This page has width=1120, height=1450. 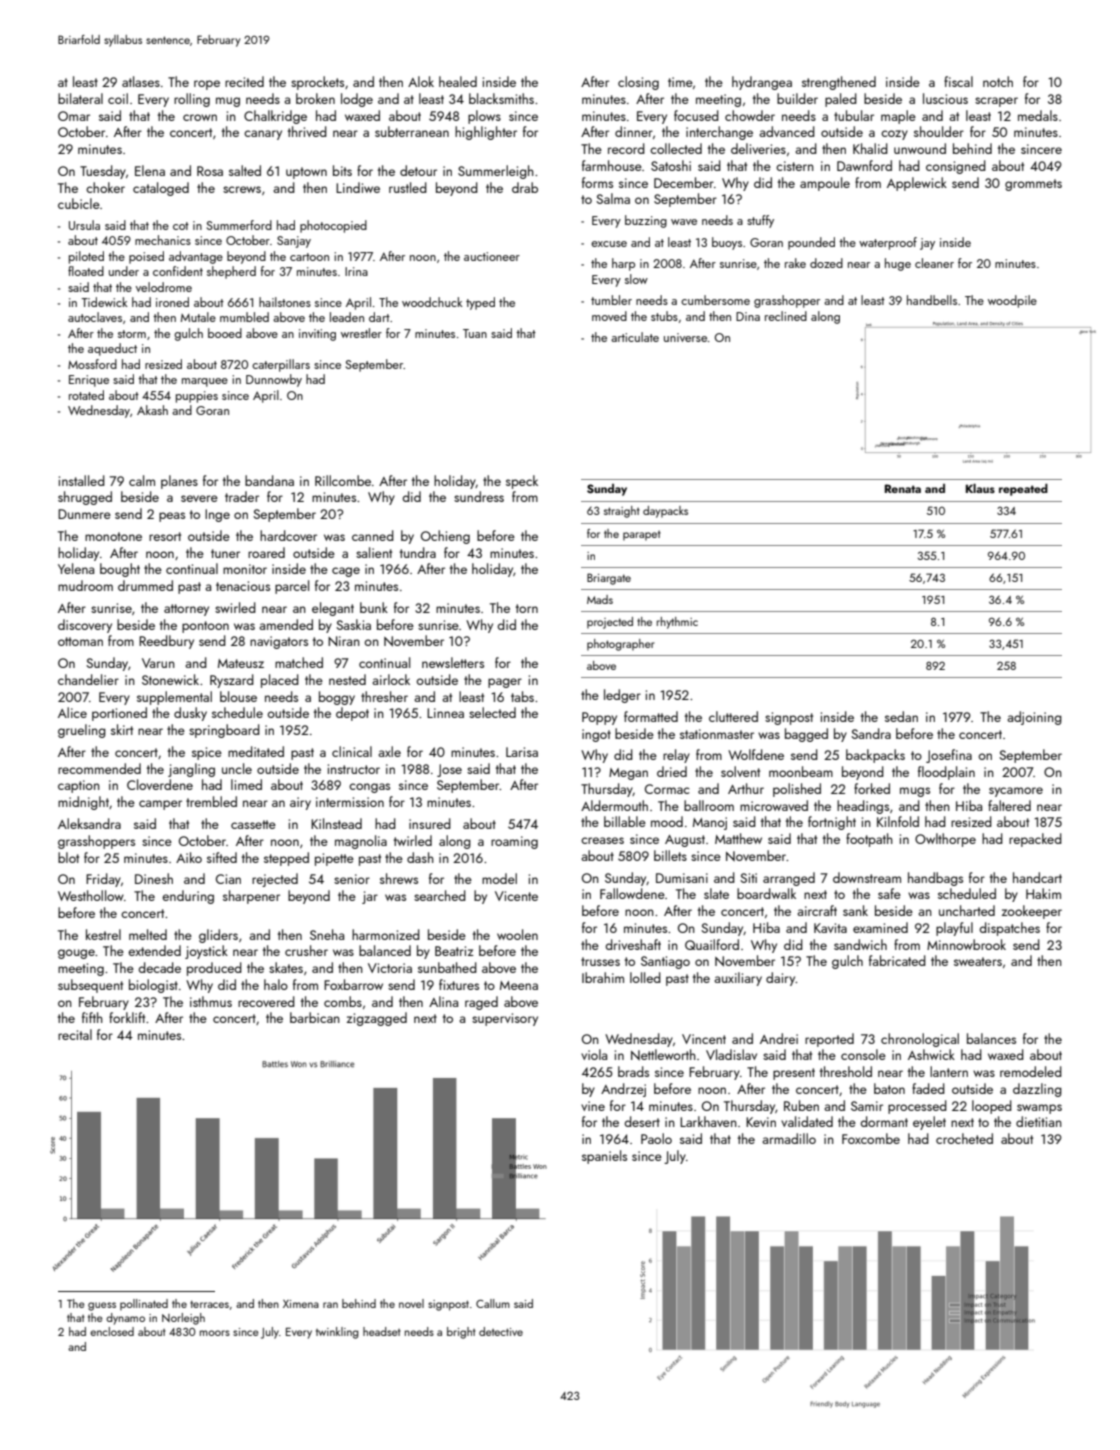 I want to click on healed, so click(x=458, y=81).
